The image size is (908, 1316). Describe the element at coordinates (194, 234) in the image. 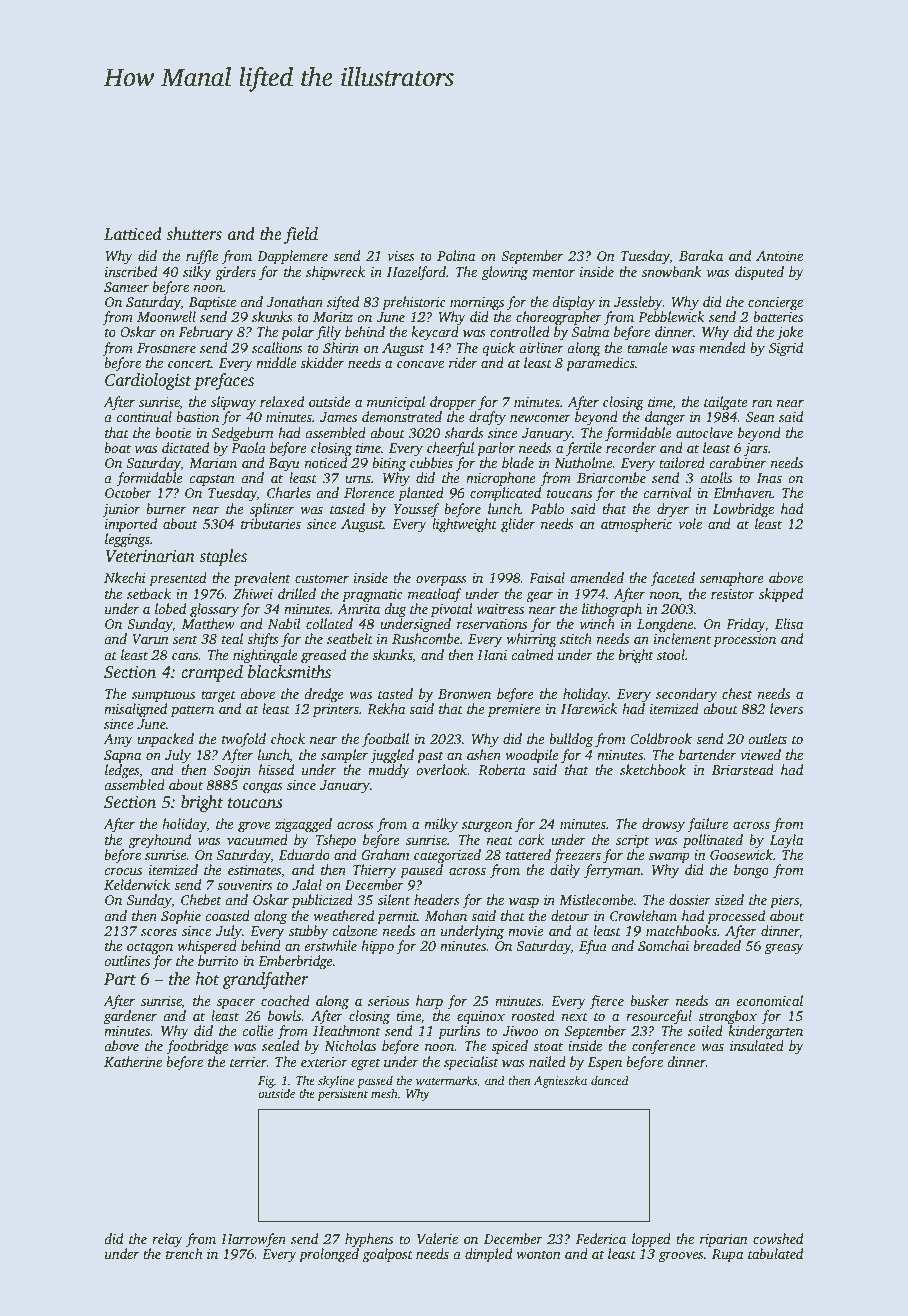

I see `shutters` at that location.
